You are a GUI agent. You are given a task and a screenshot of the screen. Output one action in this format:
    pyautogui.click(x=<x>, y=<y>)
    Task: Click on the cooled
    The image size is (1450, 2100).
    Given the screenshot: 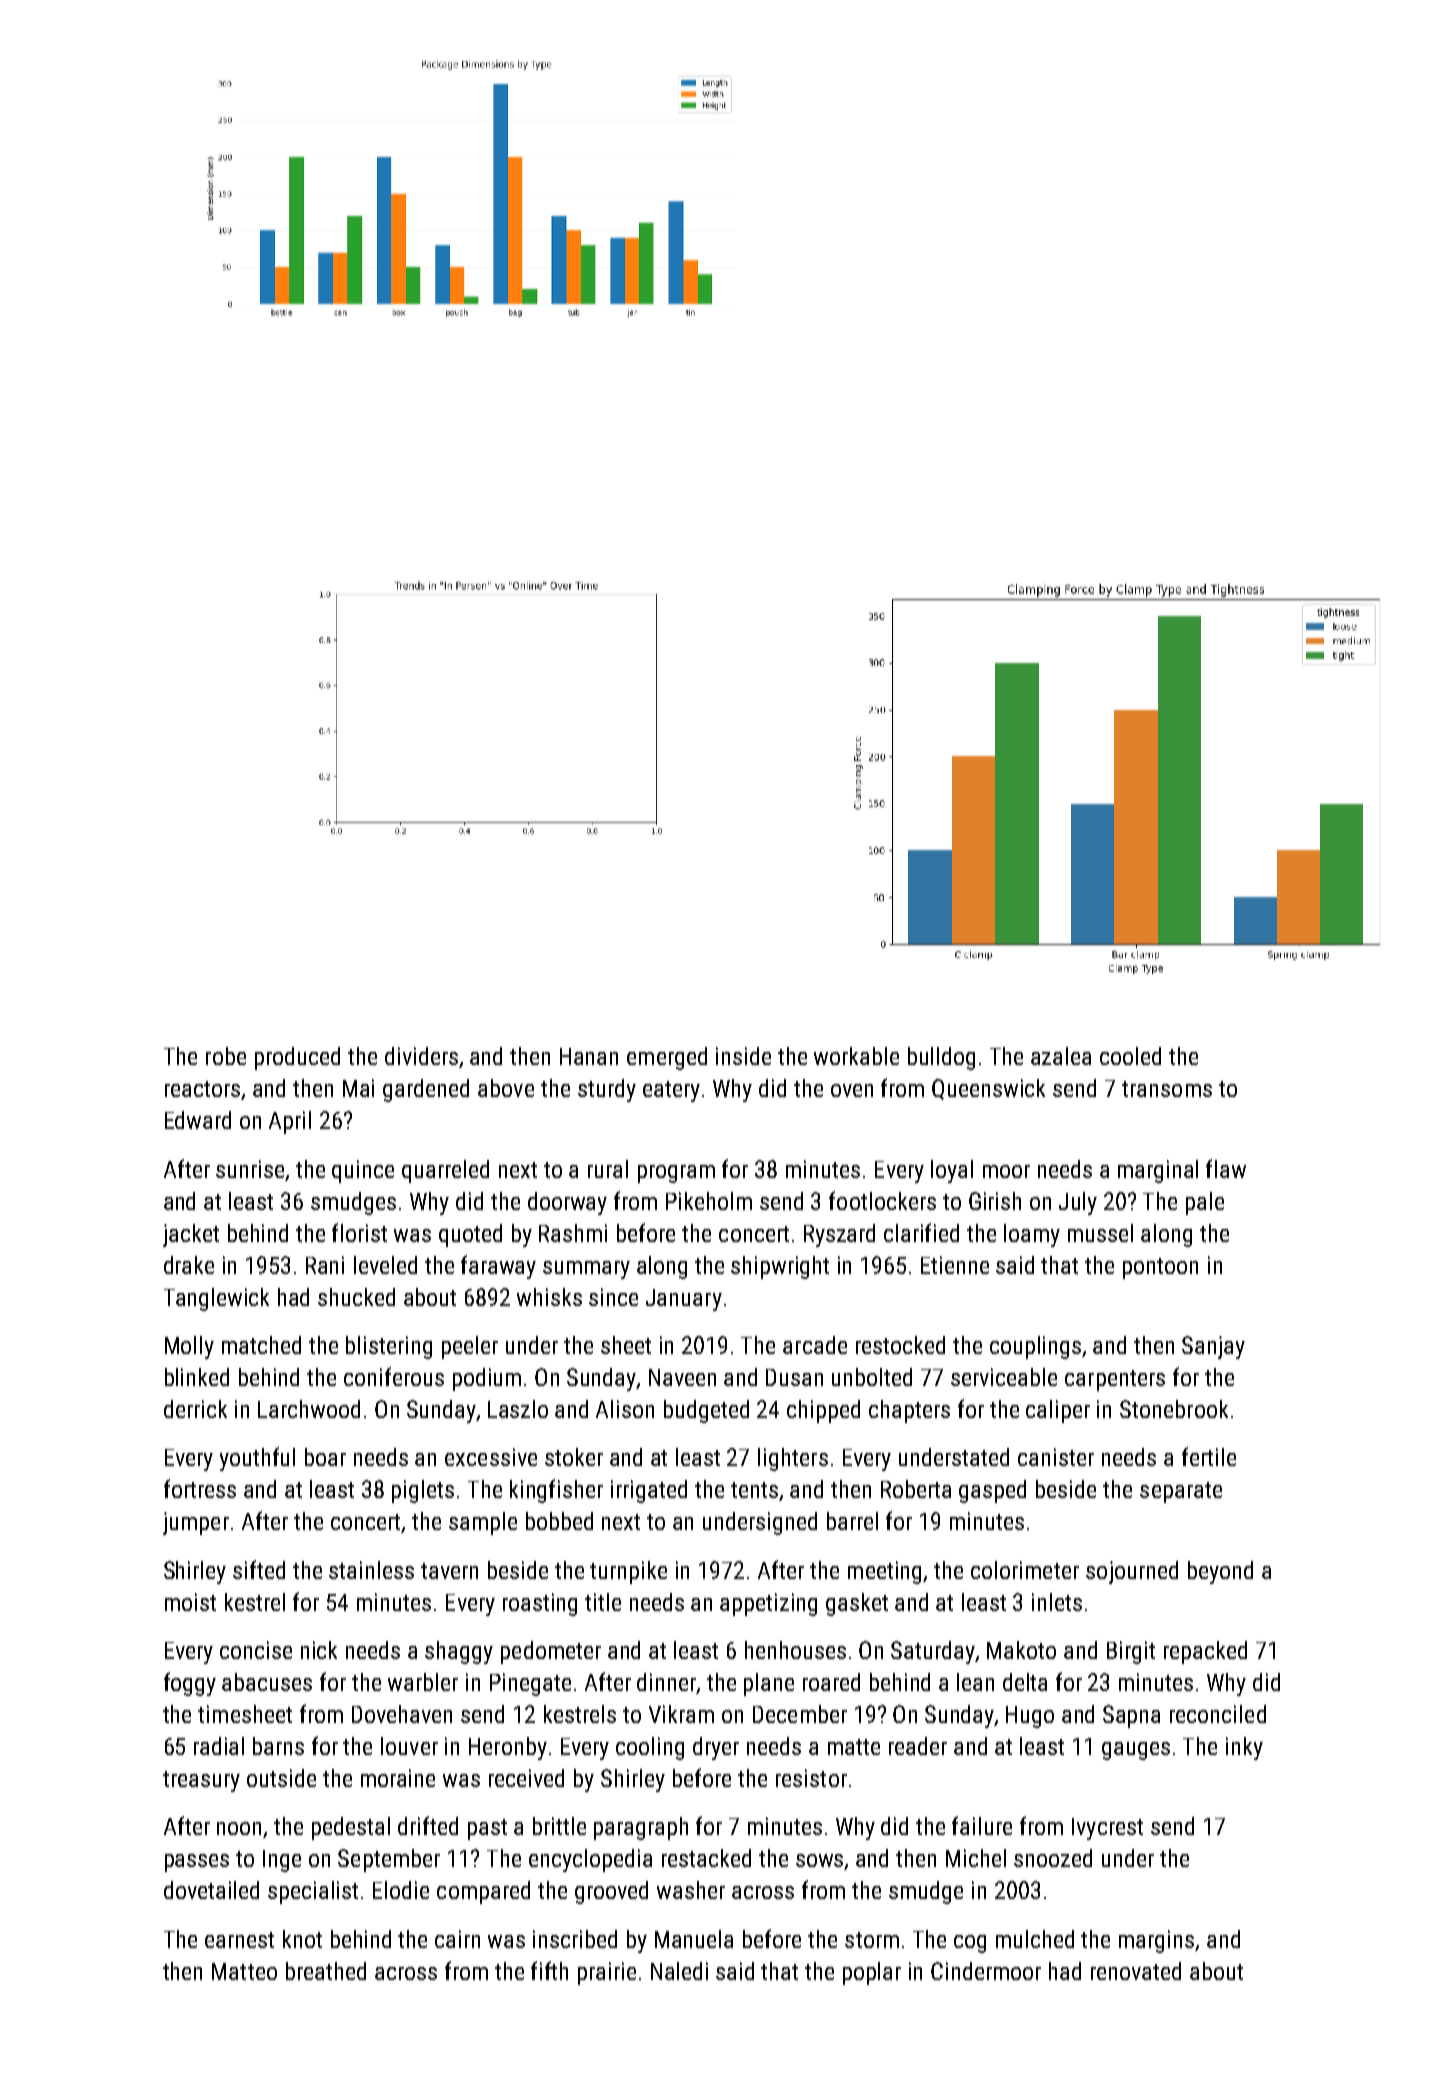 What is the action you would take?
    pyautogui.click(x=1130, y=1056)
